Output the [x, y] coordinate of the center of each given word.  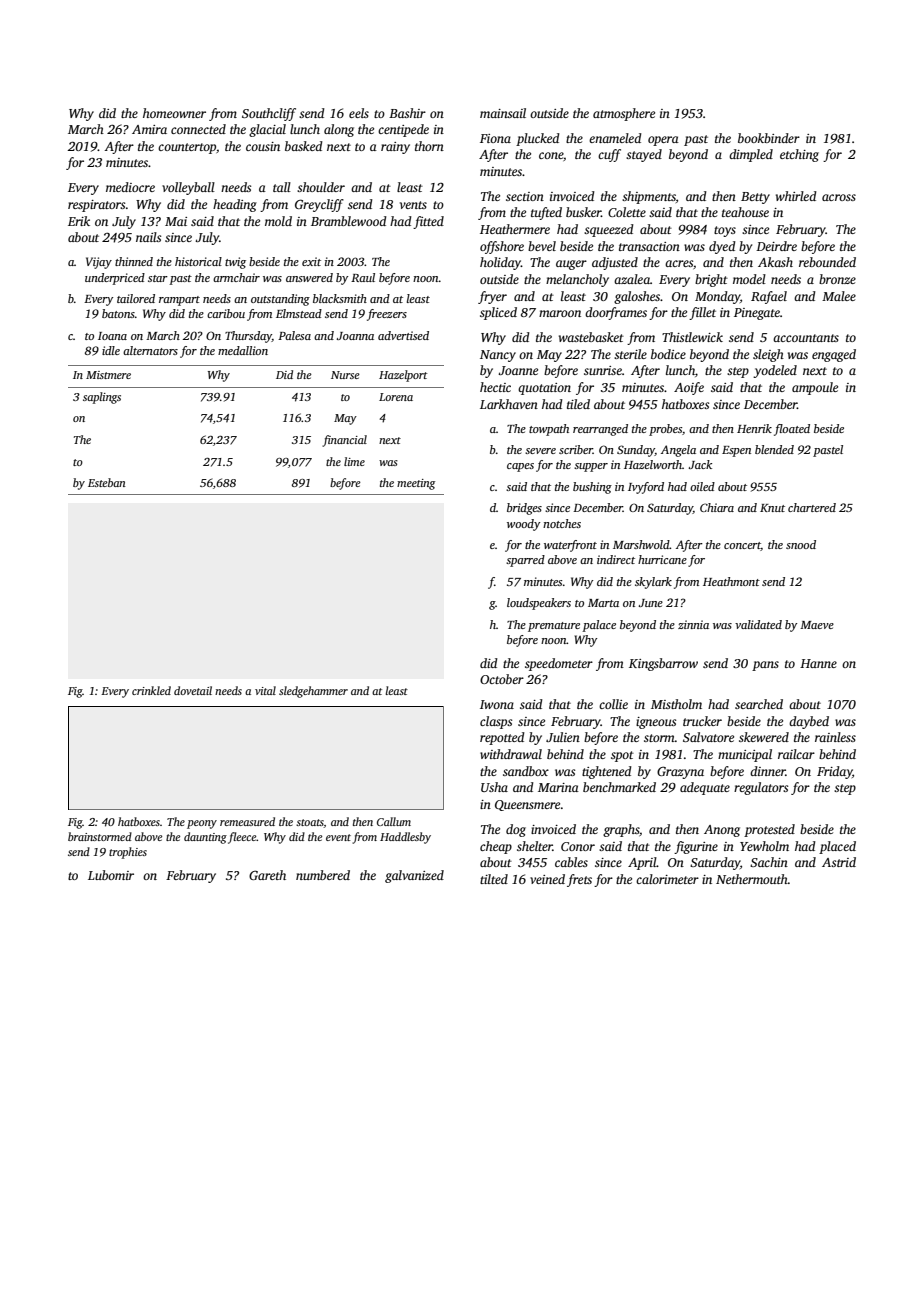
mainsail [503, 113]
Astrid [839, 862]
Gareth [267, 875]
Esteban [107, 482]
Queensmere [527, 805]
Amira [149, 129]
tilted [494, 879]
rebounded [827, 262]
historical [198, 261]
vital [265, 690]
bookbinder [769, 138]
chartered [812, 507]
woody [523, 525]
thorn [429, 146]
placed [837, 847]
